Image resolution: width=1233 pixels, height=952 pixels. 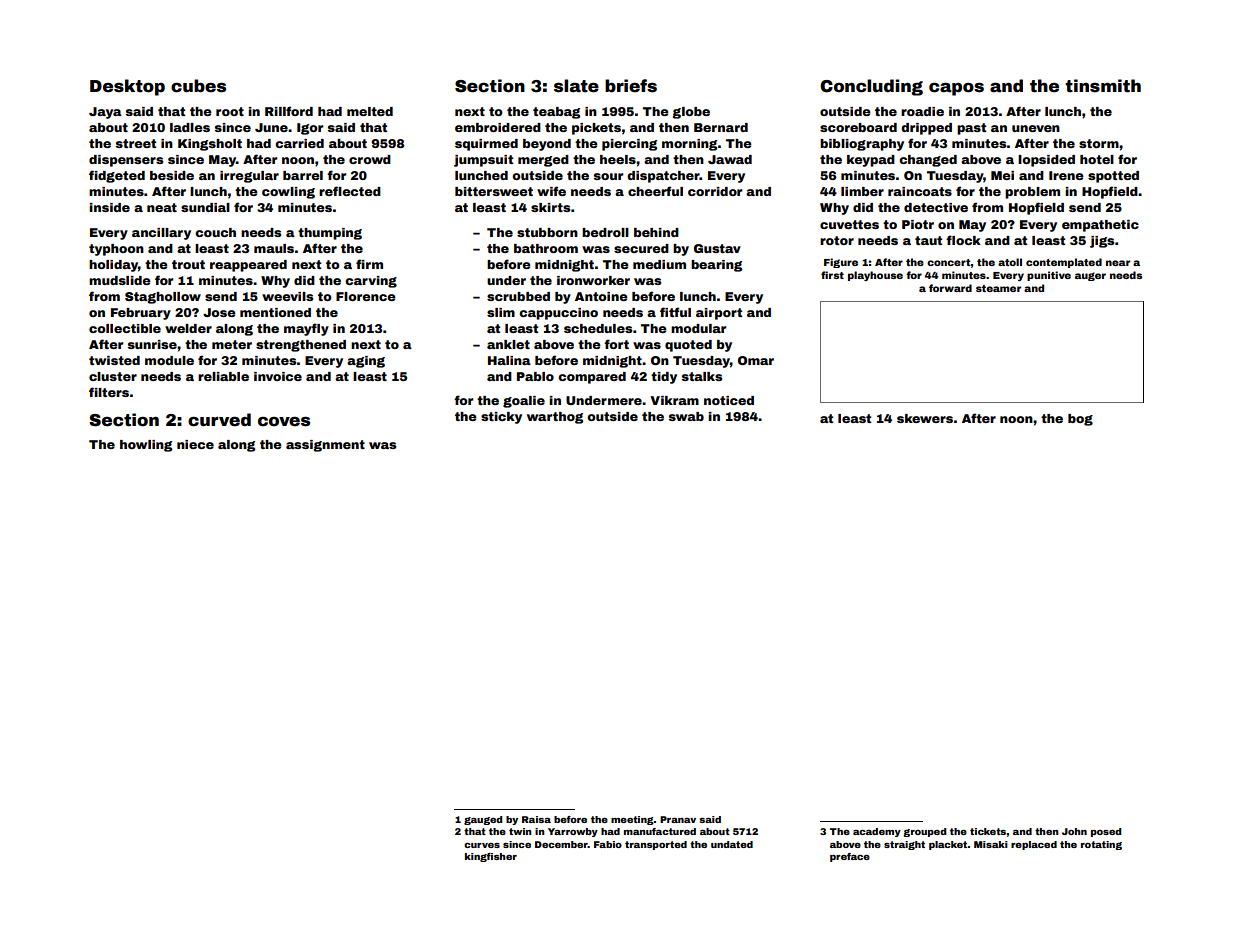 What do you see at coordinates (483, 820) in the screenshot?
I see `gauged` at bounding box center [483, 820].
